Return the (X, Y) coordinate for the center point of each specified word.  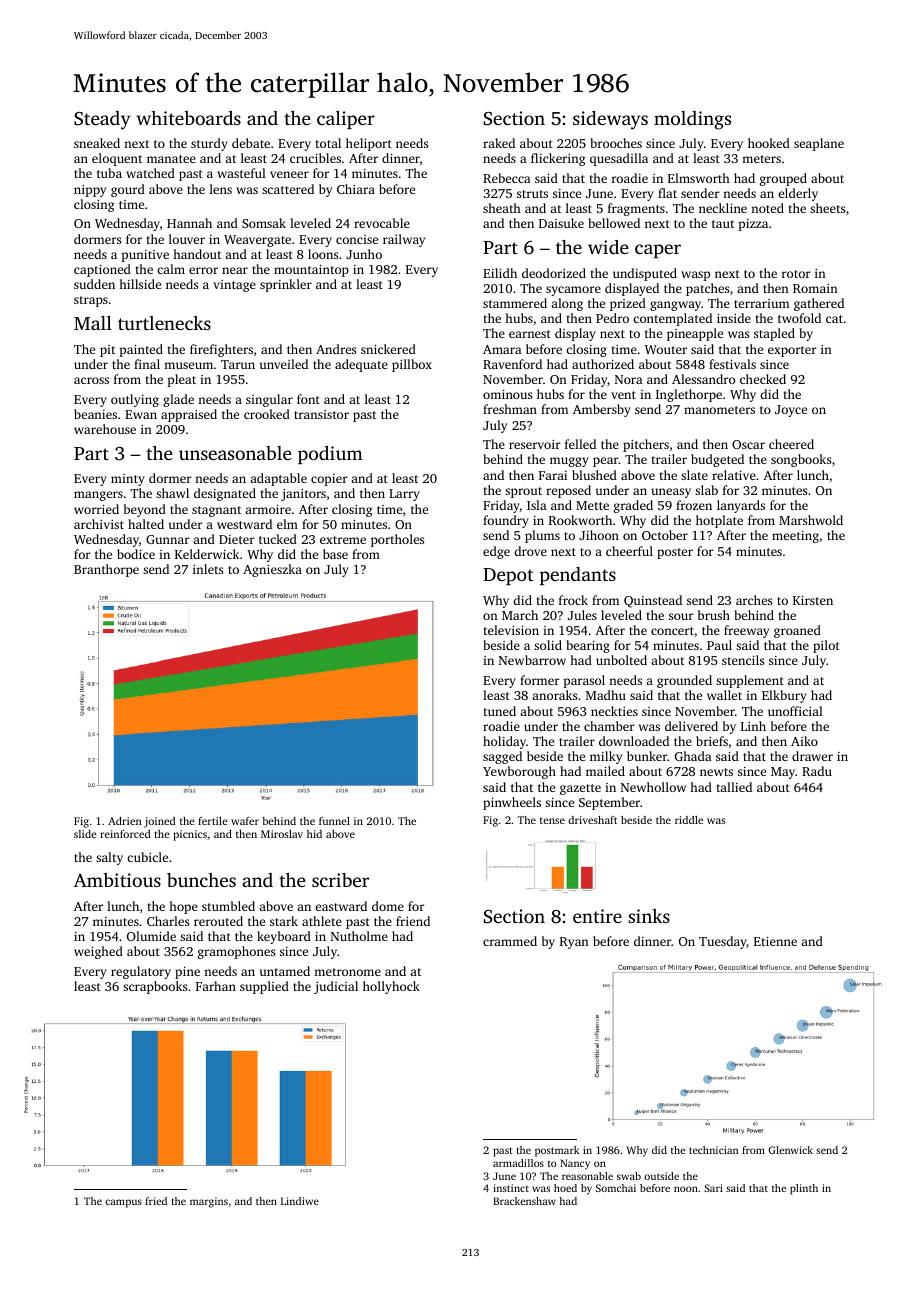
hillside (140, 284)
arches (754, 600)
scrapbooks (155, 987)
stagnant (216, 511)
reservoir (535, 444)
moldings (692, 120)
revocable (382, 223)
